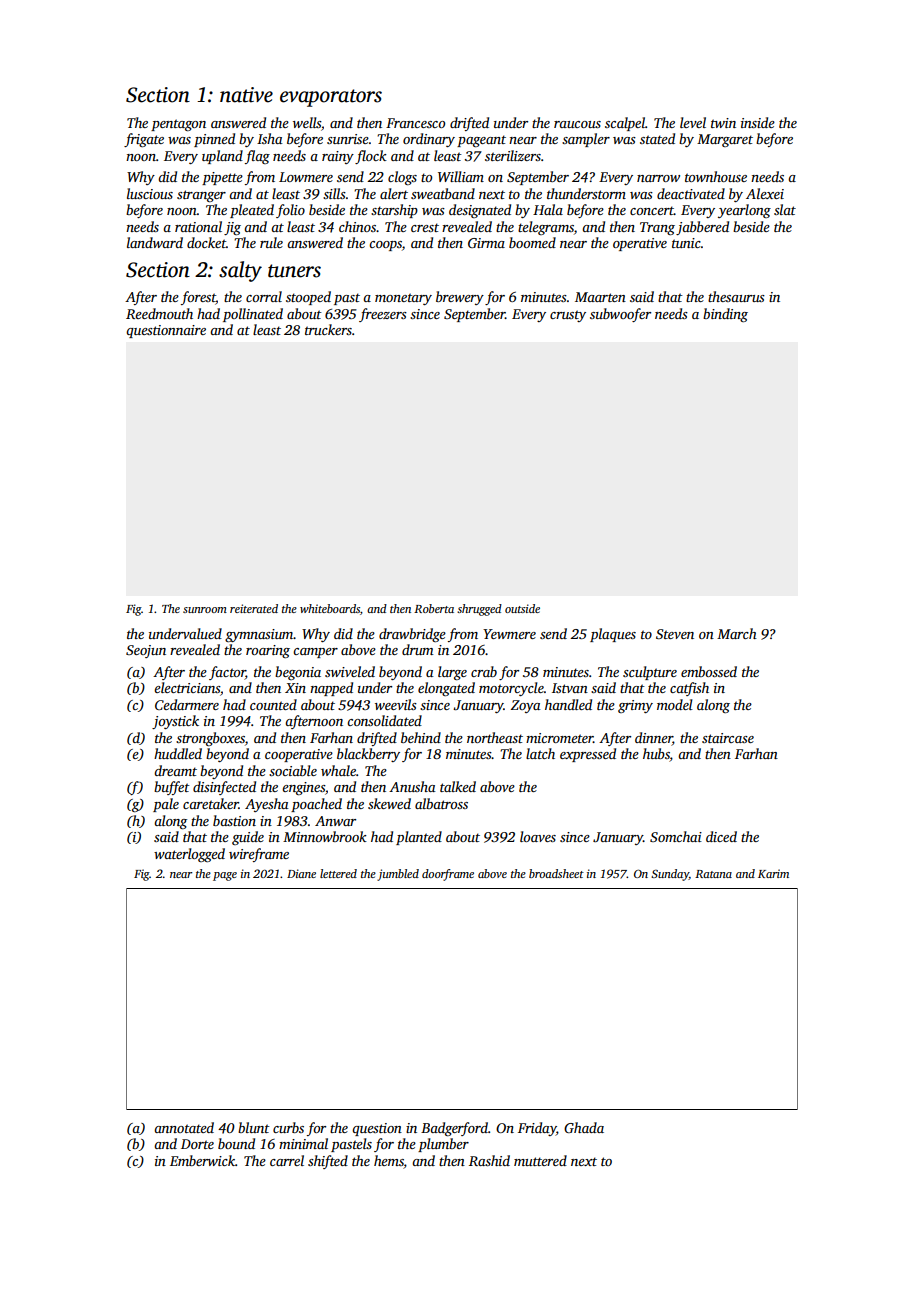 The width and height of the screenshot is (924, 1314). What do you see at coordinates (613, 635) in the screenshot?
I see `plaques` at bounding box center [613, 635].
